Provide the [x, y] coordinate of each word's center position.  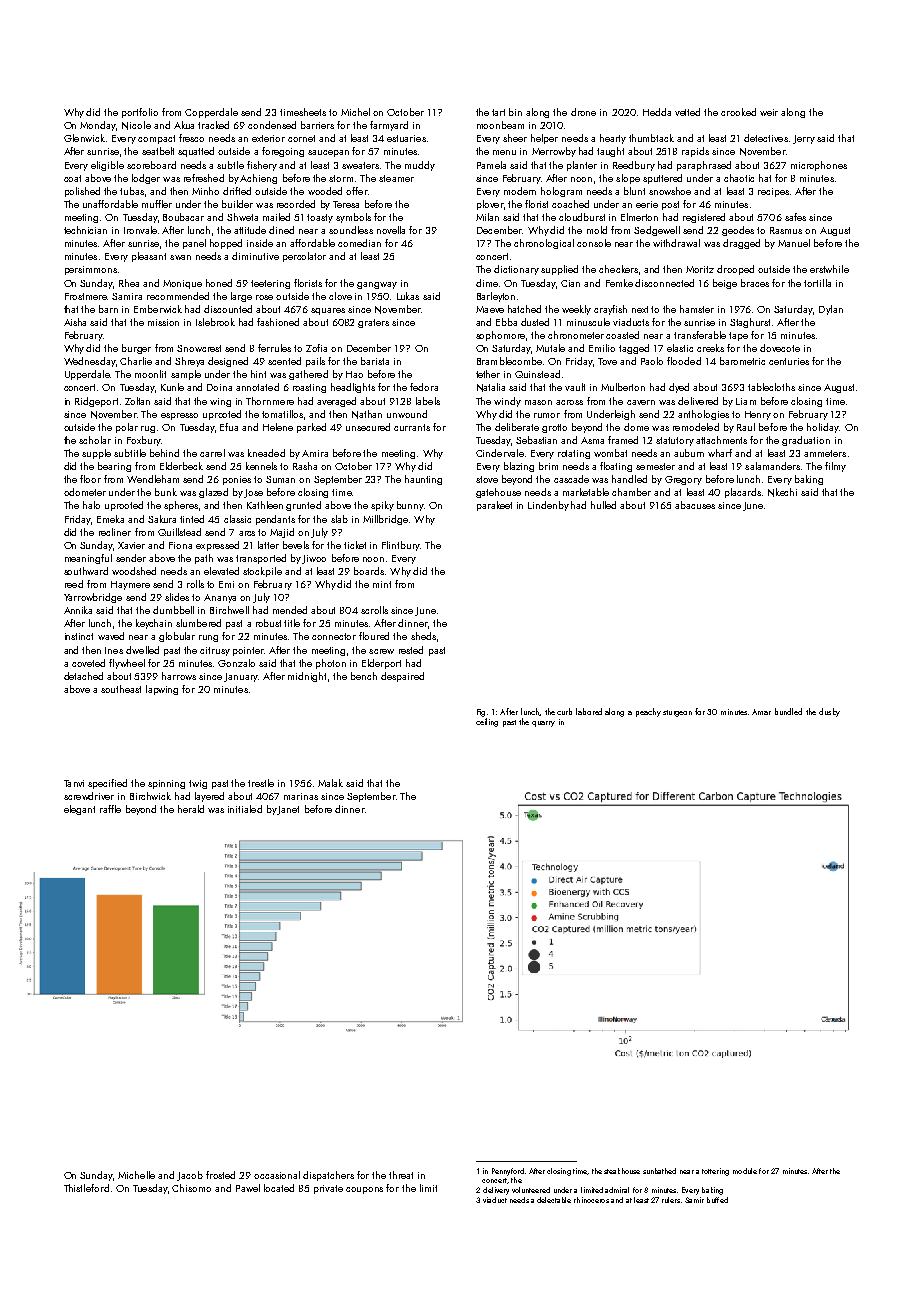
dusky [829, 712]
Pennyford [508, 1172]
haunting [423, 480]
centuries [789, 361]
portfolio [140, 113]
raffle [110, 809]
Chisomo [191, 1188]
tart [498, 112]
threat [401, 1175]
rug [148, 429]
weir [769, 112]
